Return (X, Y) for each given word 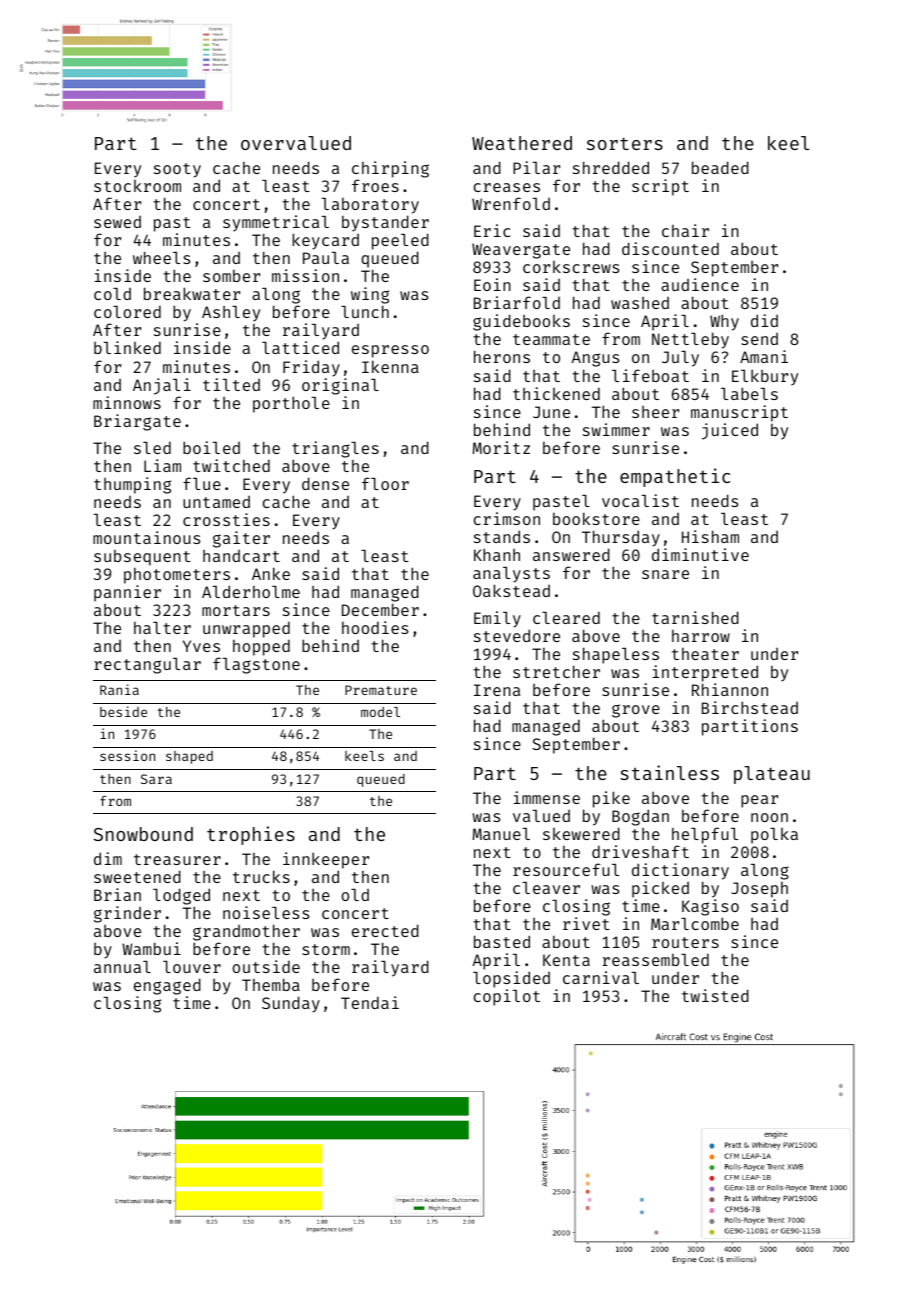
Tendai (370, 1002)
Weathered (522, 143)
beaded (720, 167)
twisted (715, 995)
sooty (177, 170)
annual (122, 967)
